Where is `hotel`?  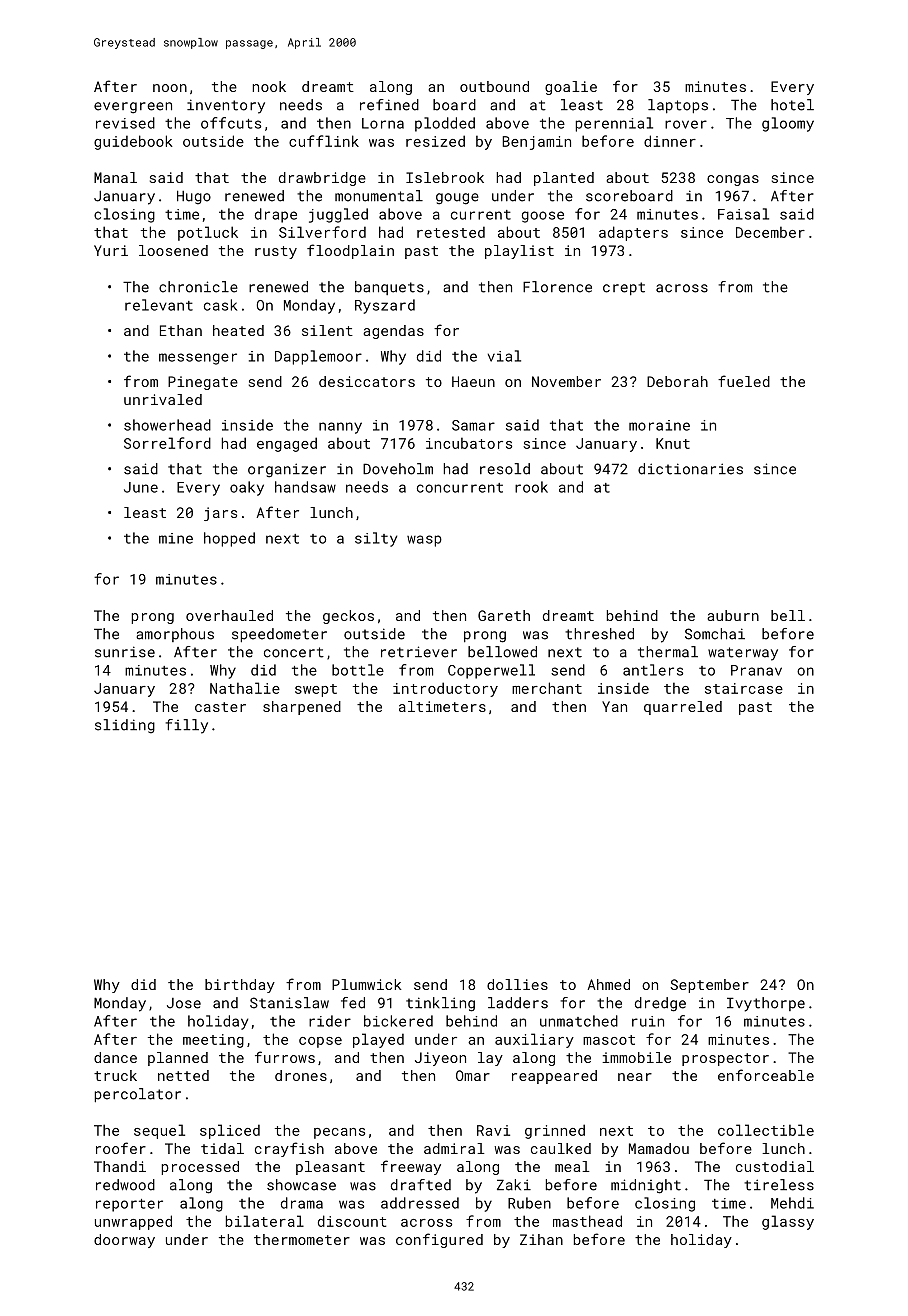
hotel is located at coordinates (792, 105).
